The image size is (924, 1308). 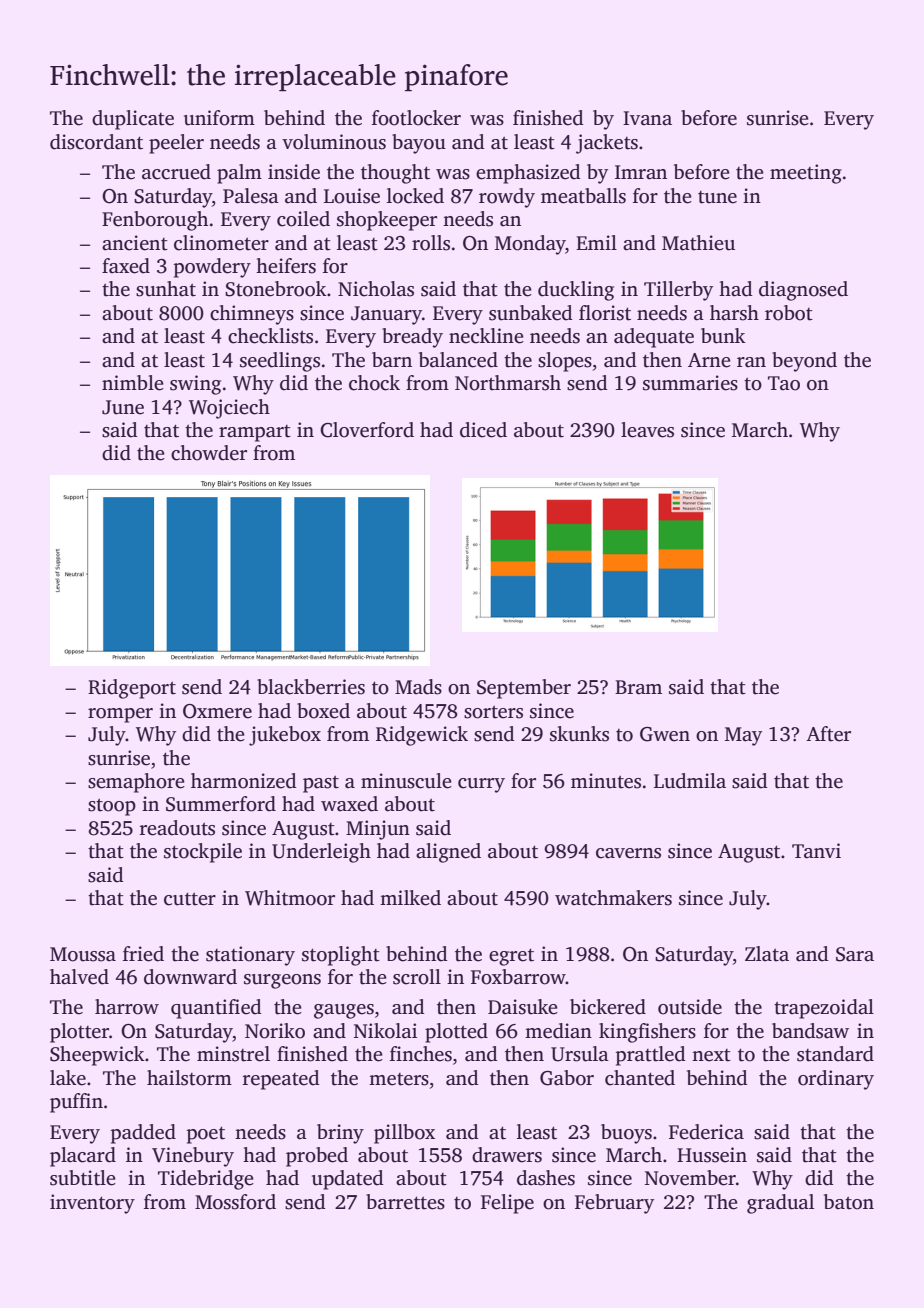 I want to click on drawers, so click(x=507, y=1155).
